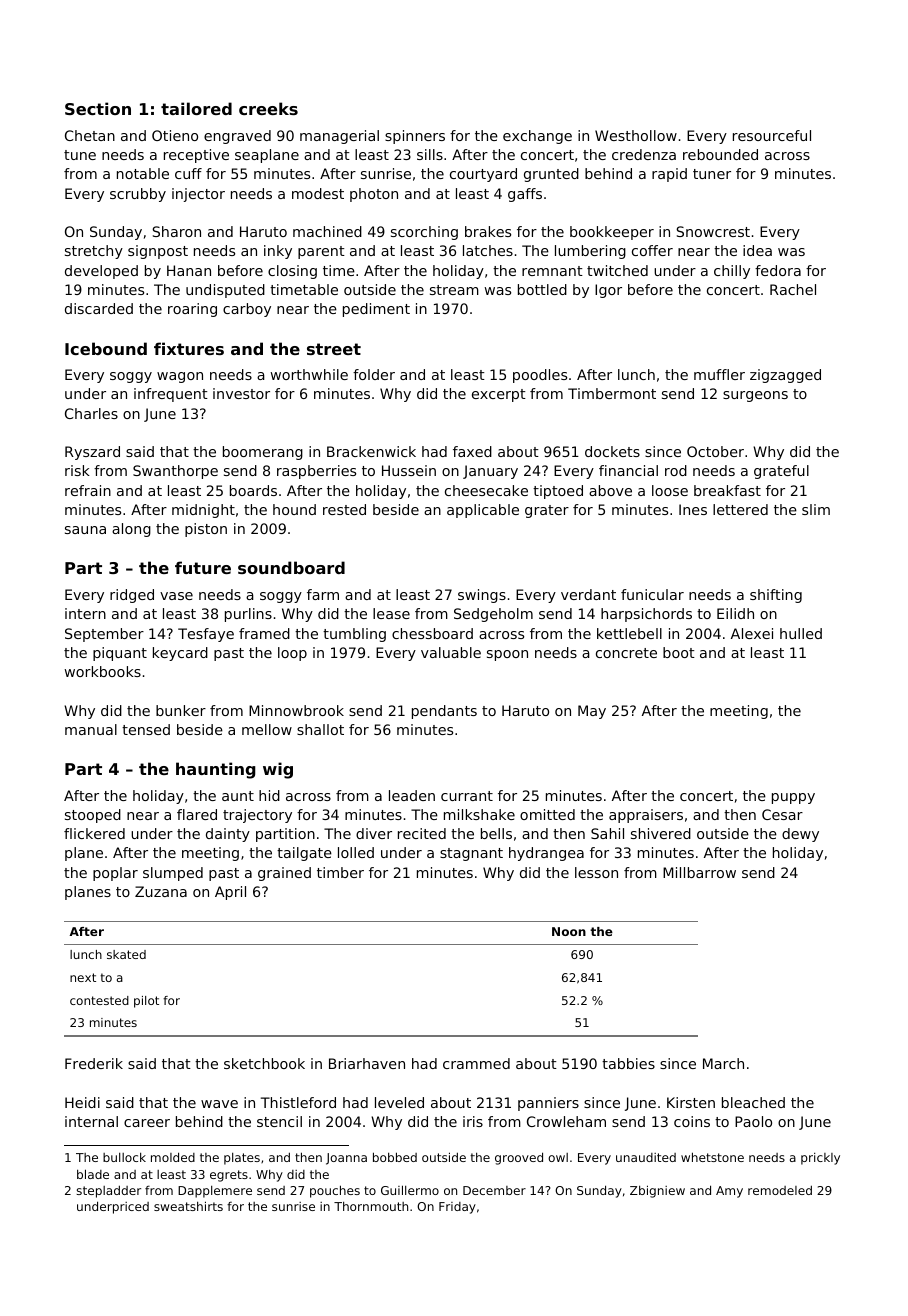  I want to click on resourceful, so click(772, 135).
